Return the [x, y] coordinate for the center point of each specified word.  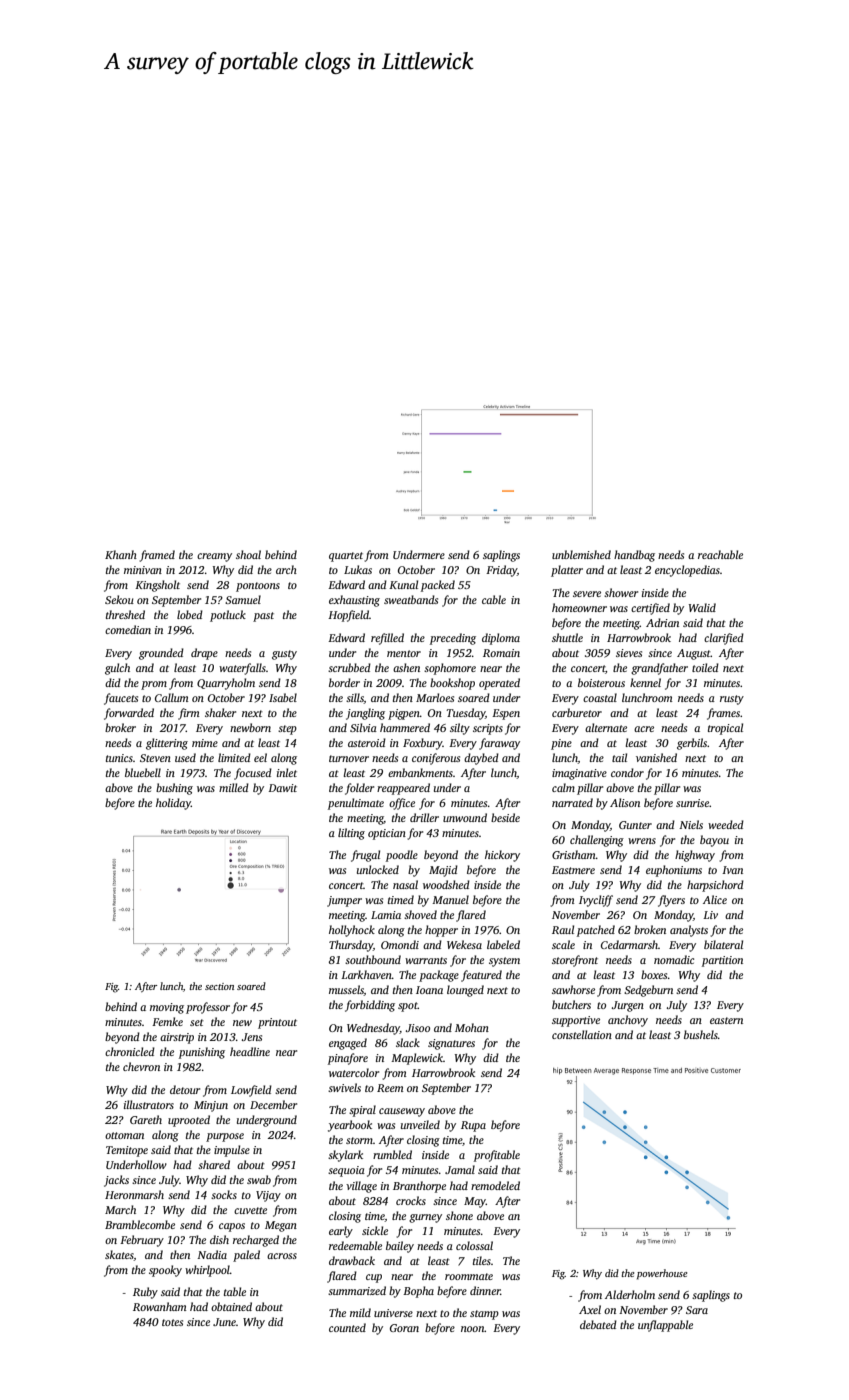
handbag [634, 556]
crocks [411, 1200]
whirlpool [207, 1271]
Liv [710, 915]
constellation [582, 1034]
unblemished [581, 554]
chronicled [130, 1051]
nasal [405, 884]
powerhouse [662, 1274]
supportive [576, 1021]
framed [157, 556]
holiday [173, 804]
